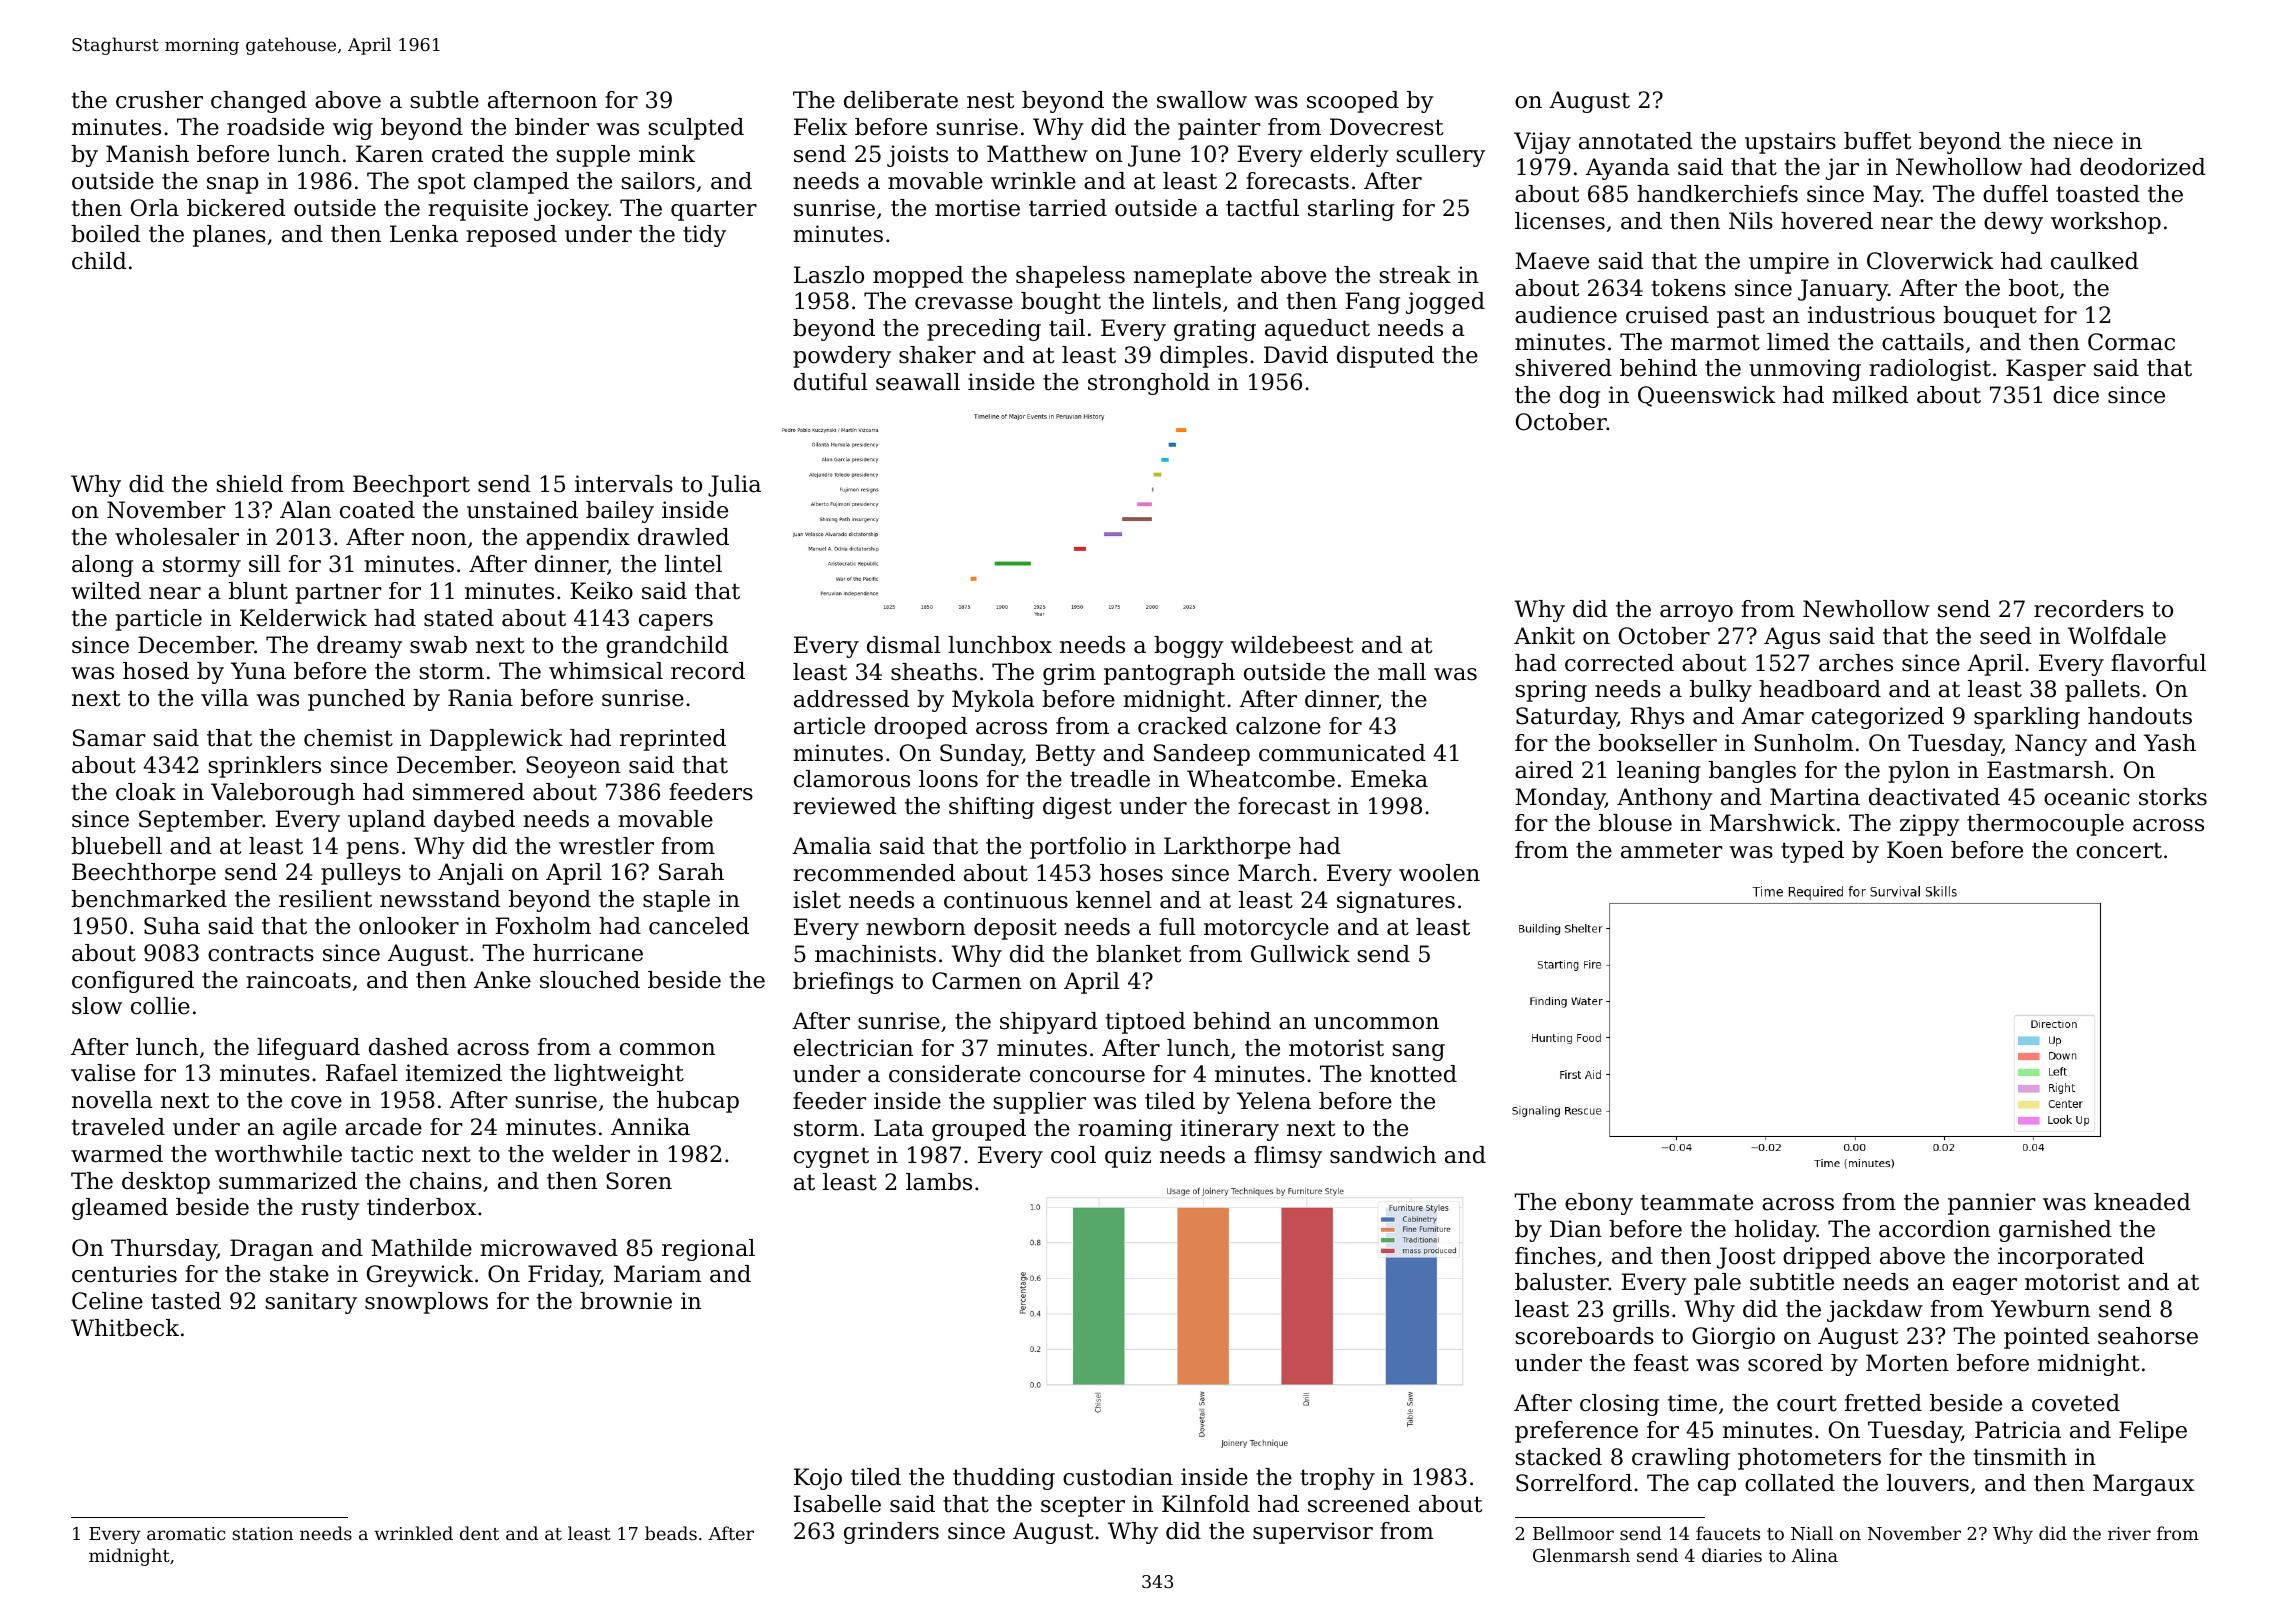 Image resolution: width=2282 pixels, height=1614 pixels. I want to click on valise, so click(103, 1073).
